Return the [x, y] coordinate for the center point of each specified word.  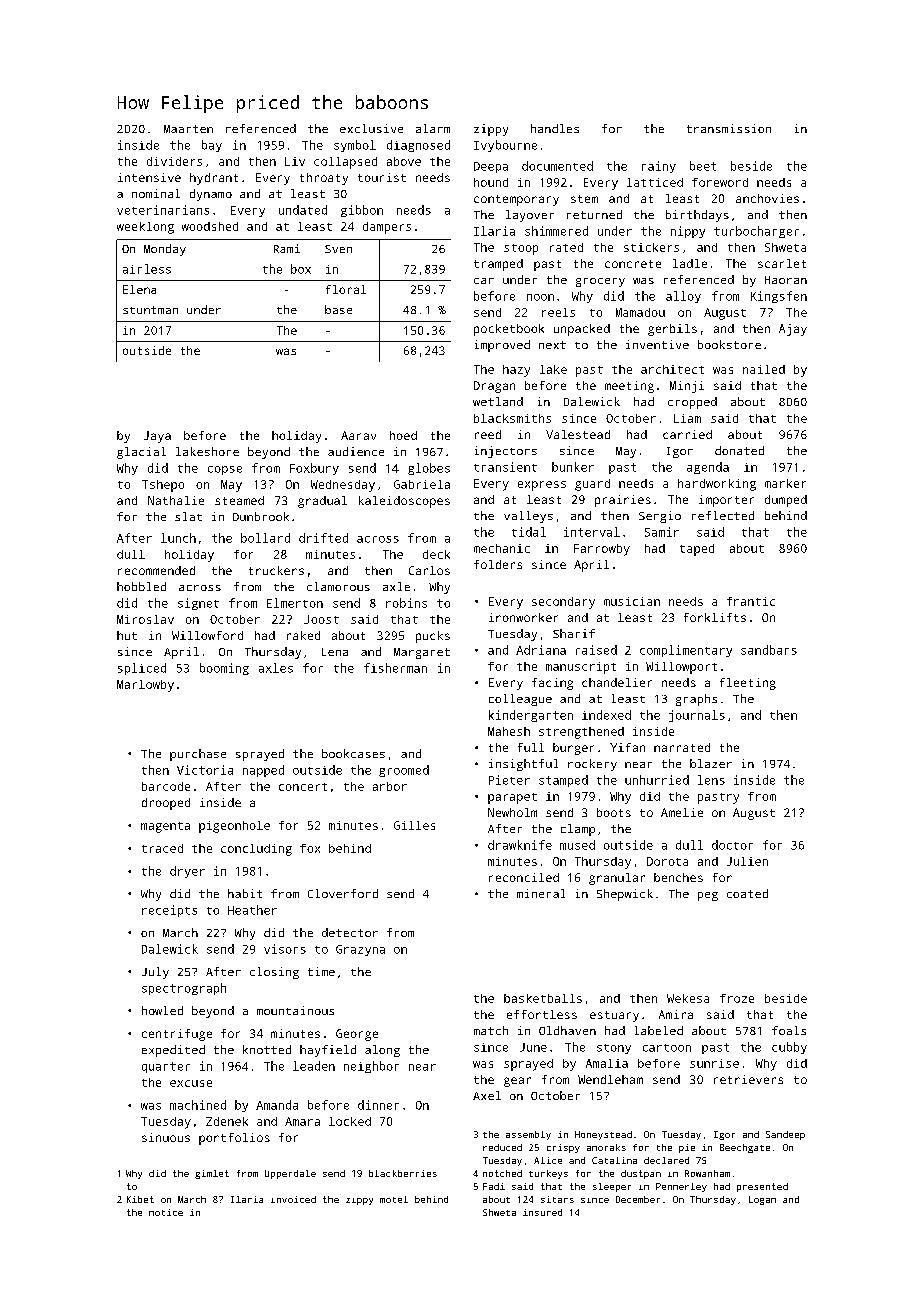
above [404, 161]
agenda [708, 468]
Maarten [188, 129]
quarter [166, 1067]
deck [436, 554]
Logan [762, 1200]
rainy [659, 167]
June [533, 1047]
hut [127, 635]
